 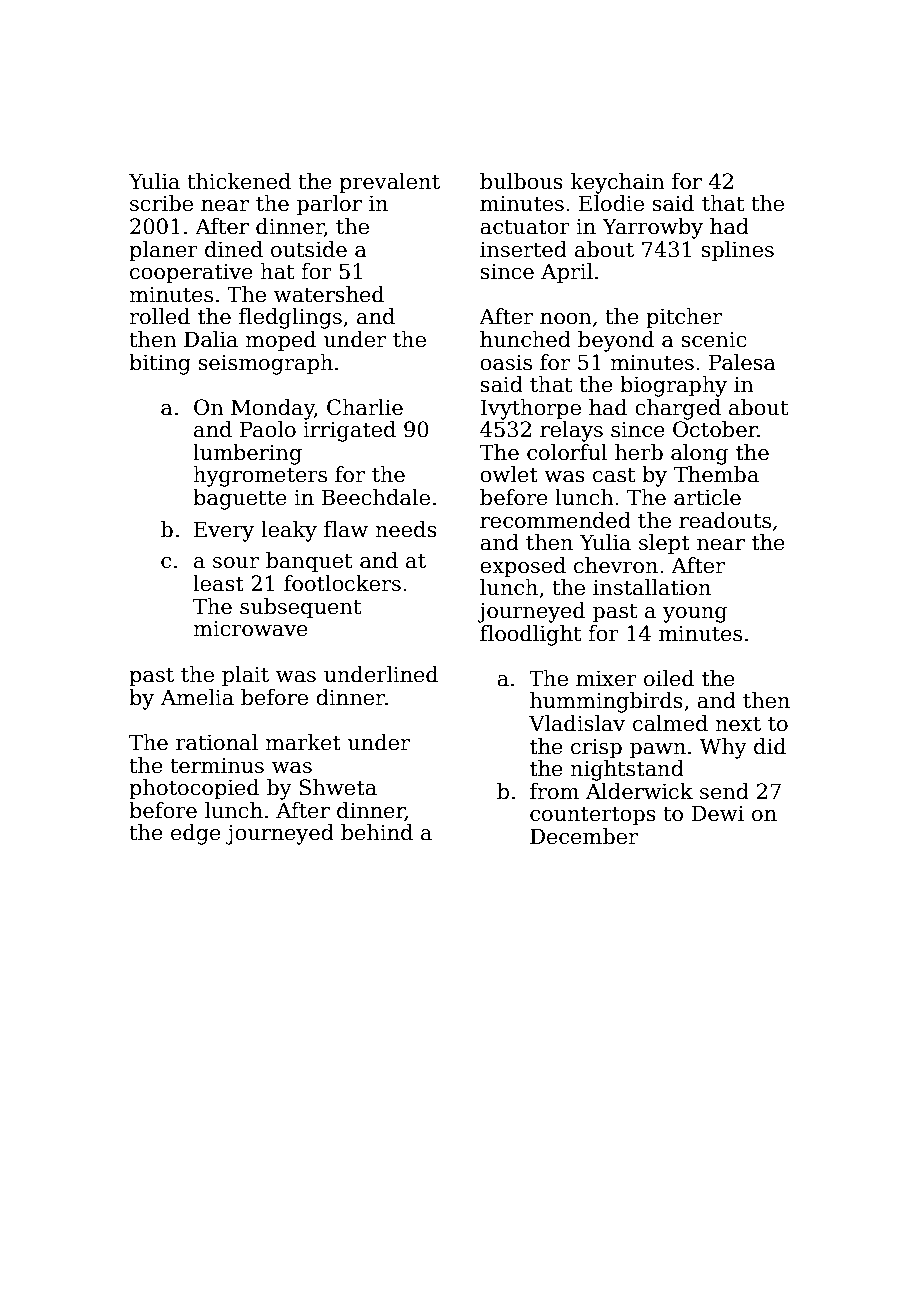 I want to click on keychain, so click(x=618, y=183).
